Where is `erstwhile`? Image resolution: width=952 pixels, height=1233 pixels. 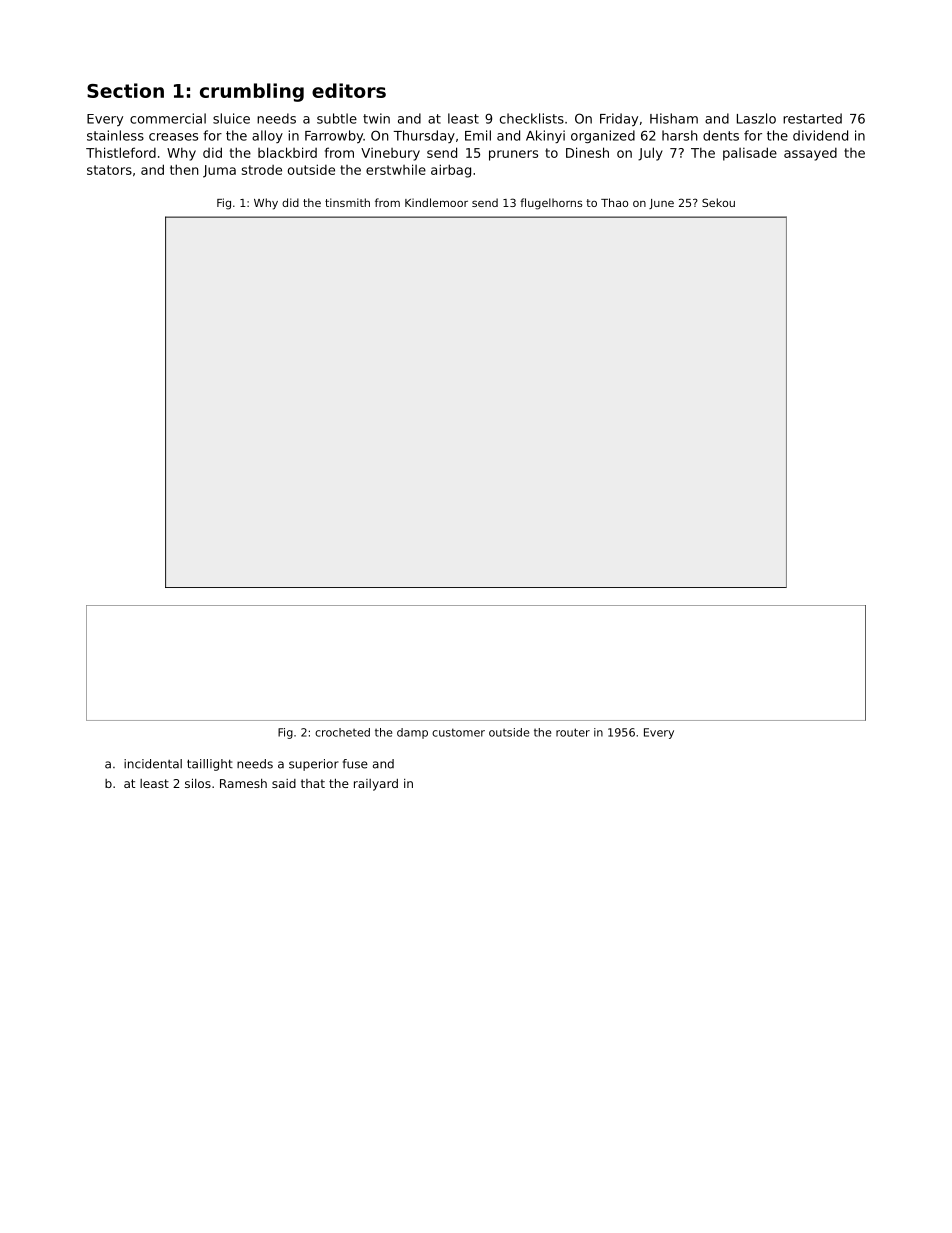 erstwhile is located at coordinates (396, 169).
